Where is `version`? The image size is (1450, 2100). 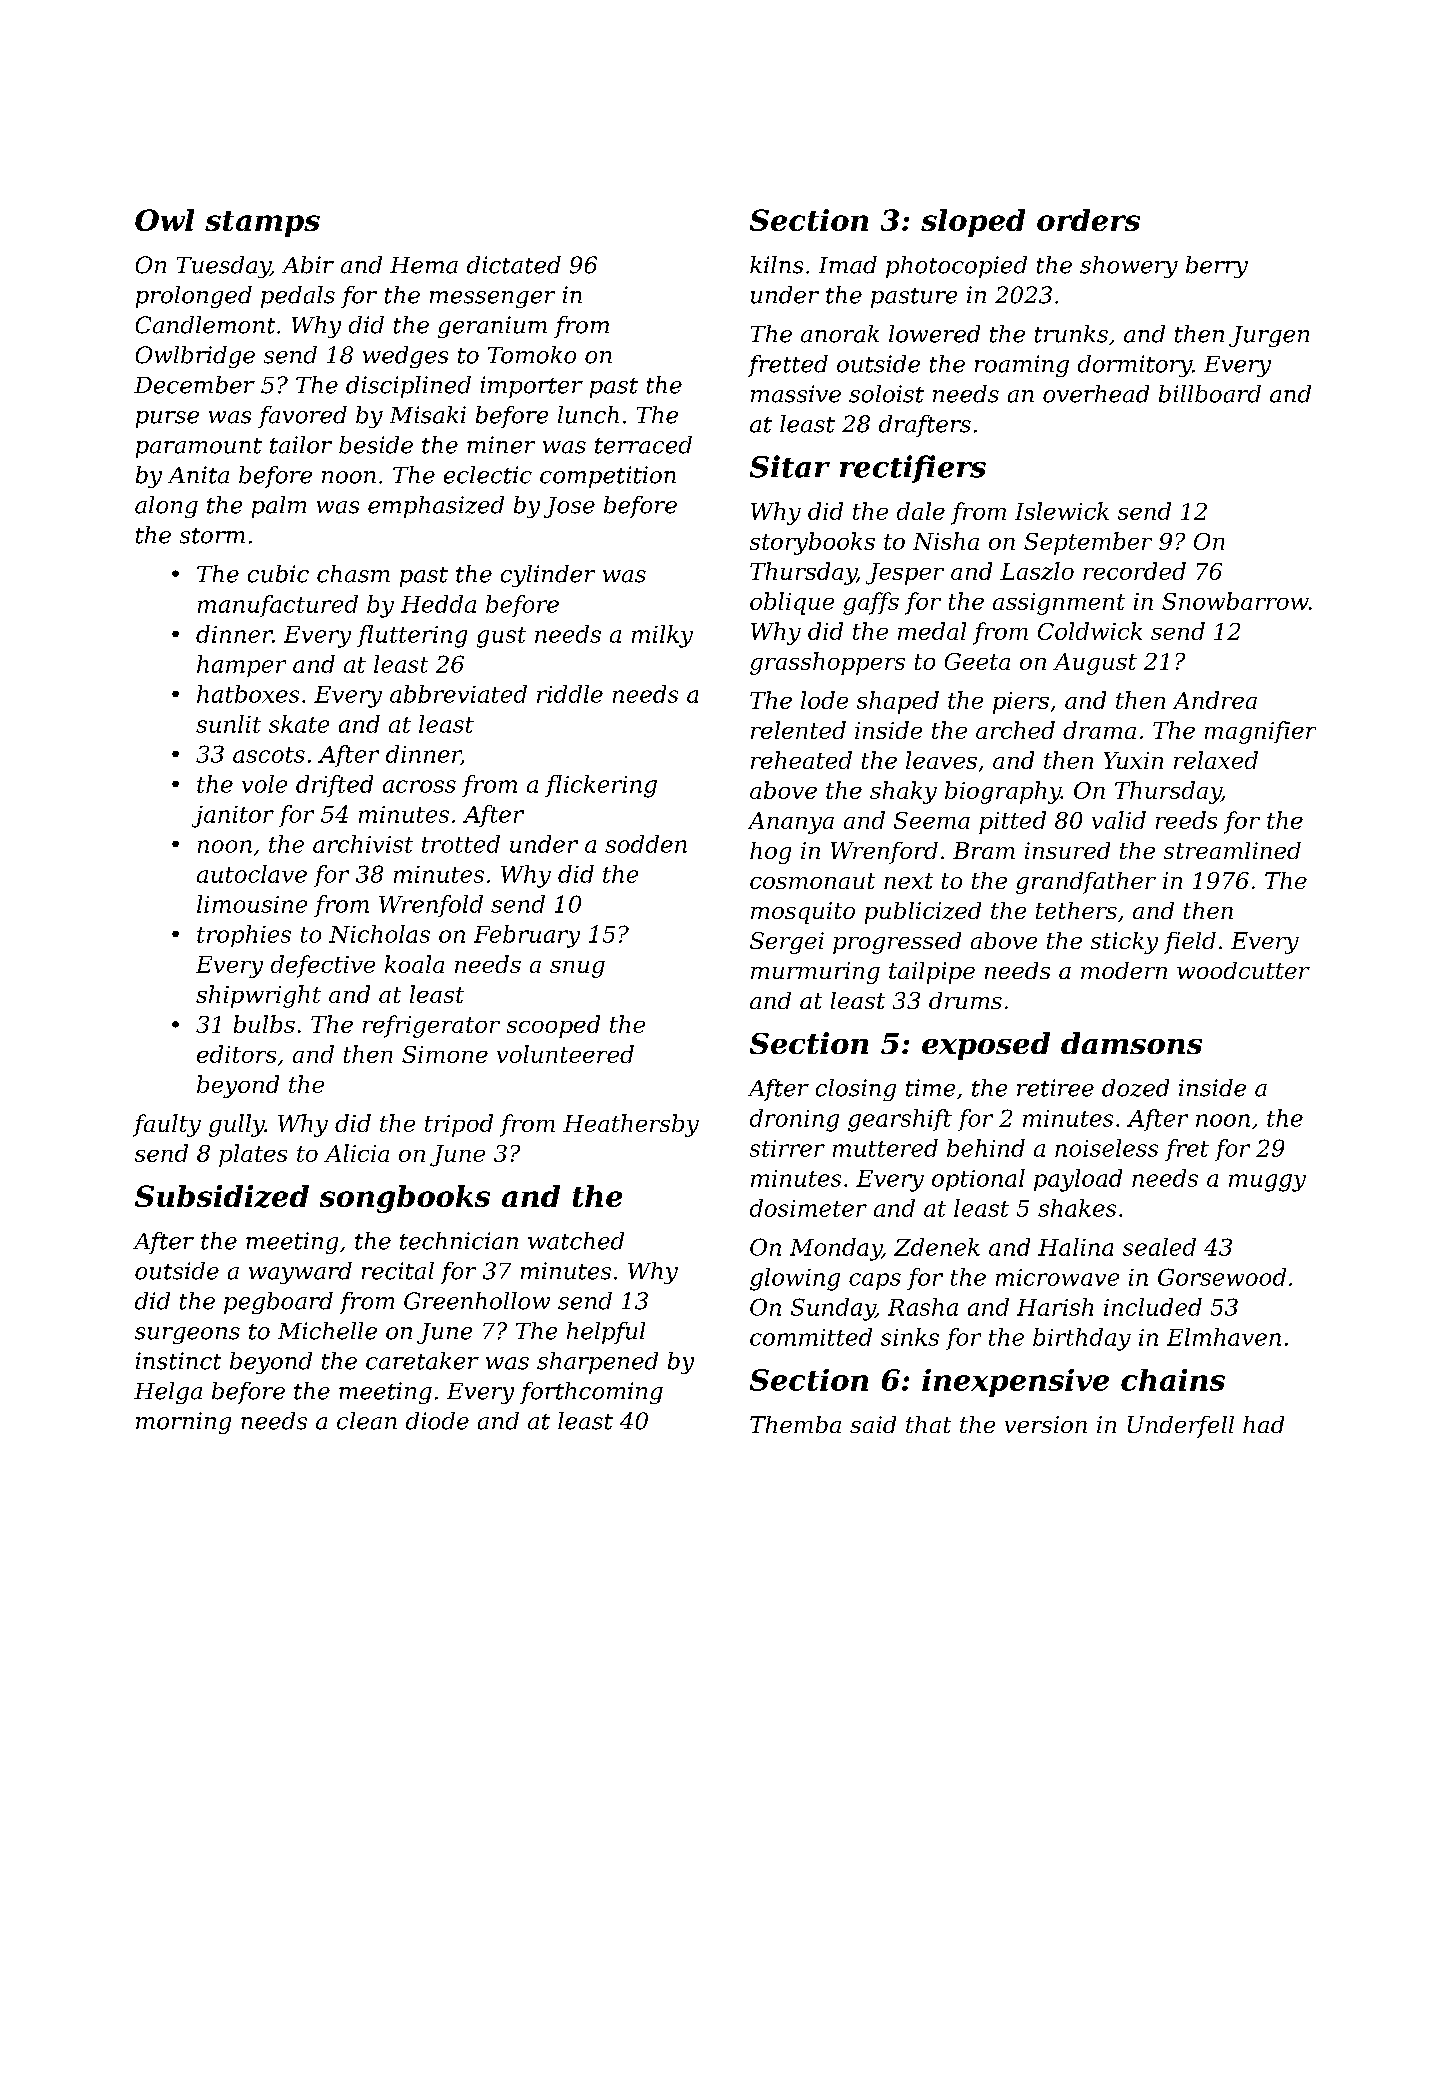
version is located at coordinates (1046, 1424).
